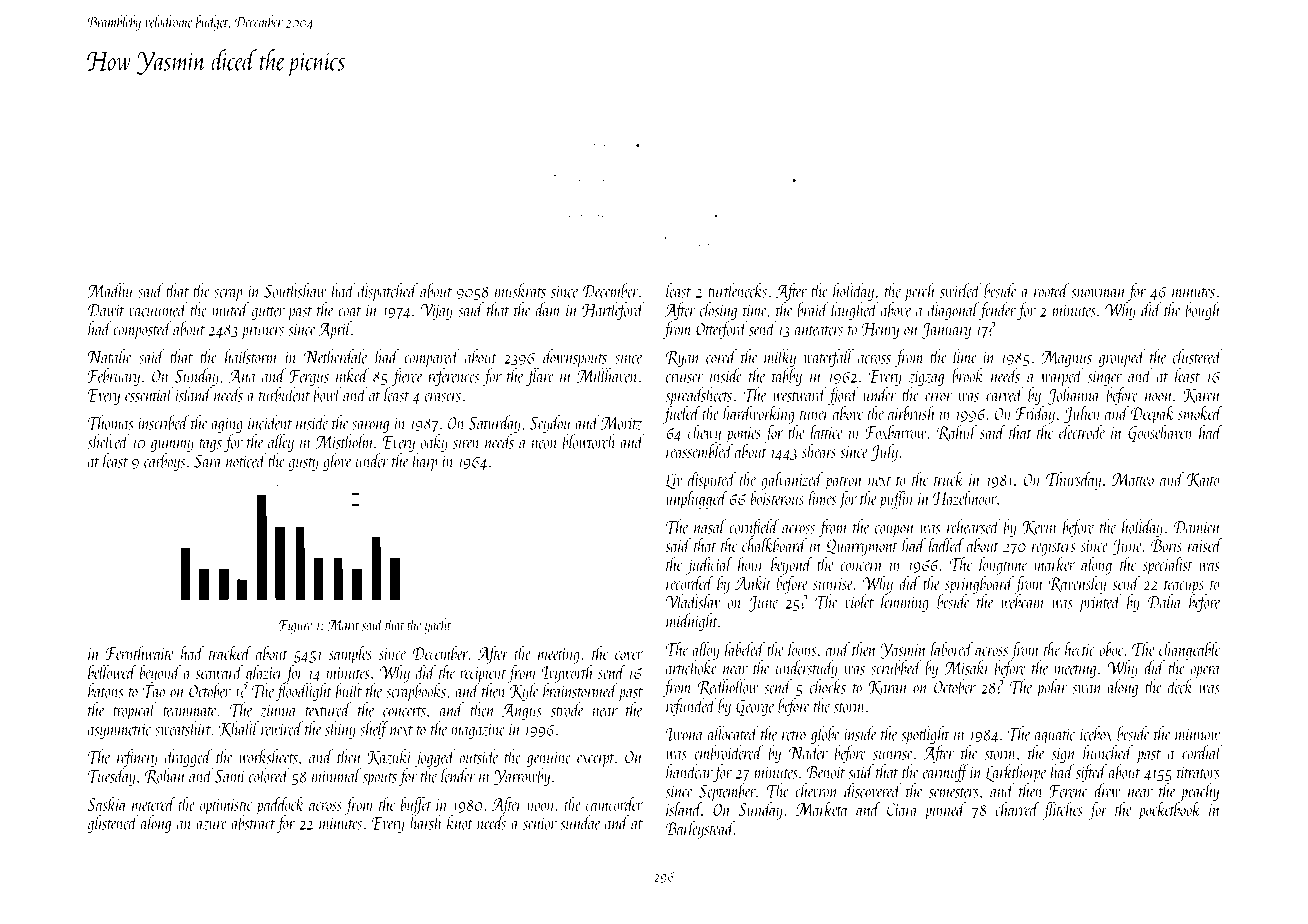 This screenshot has width=1308, height=924. I want to click on gusty, so click(303, 464).
